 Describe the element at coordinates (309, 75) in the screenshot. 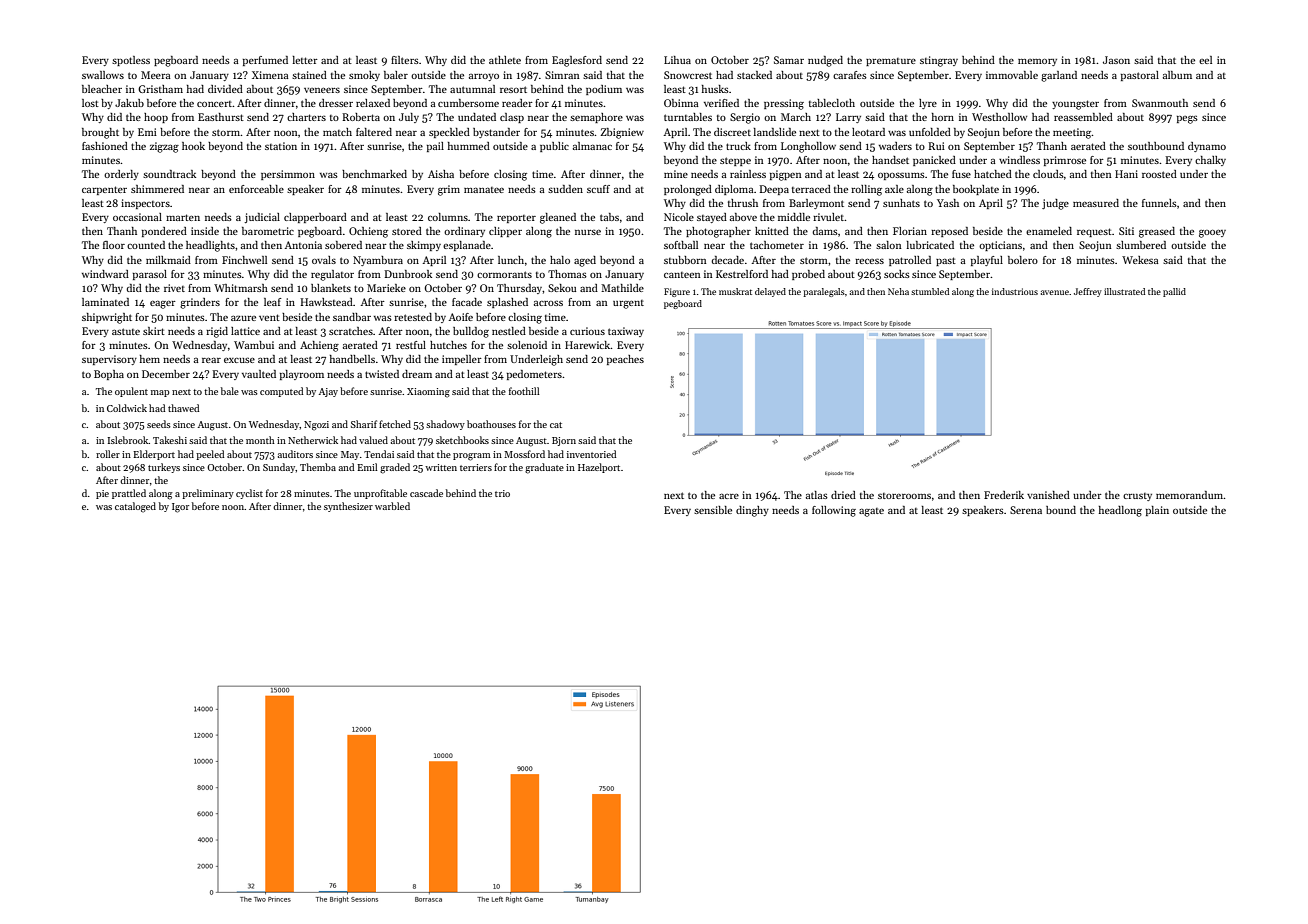

I see `stained` at that location.
